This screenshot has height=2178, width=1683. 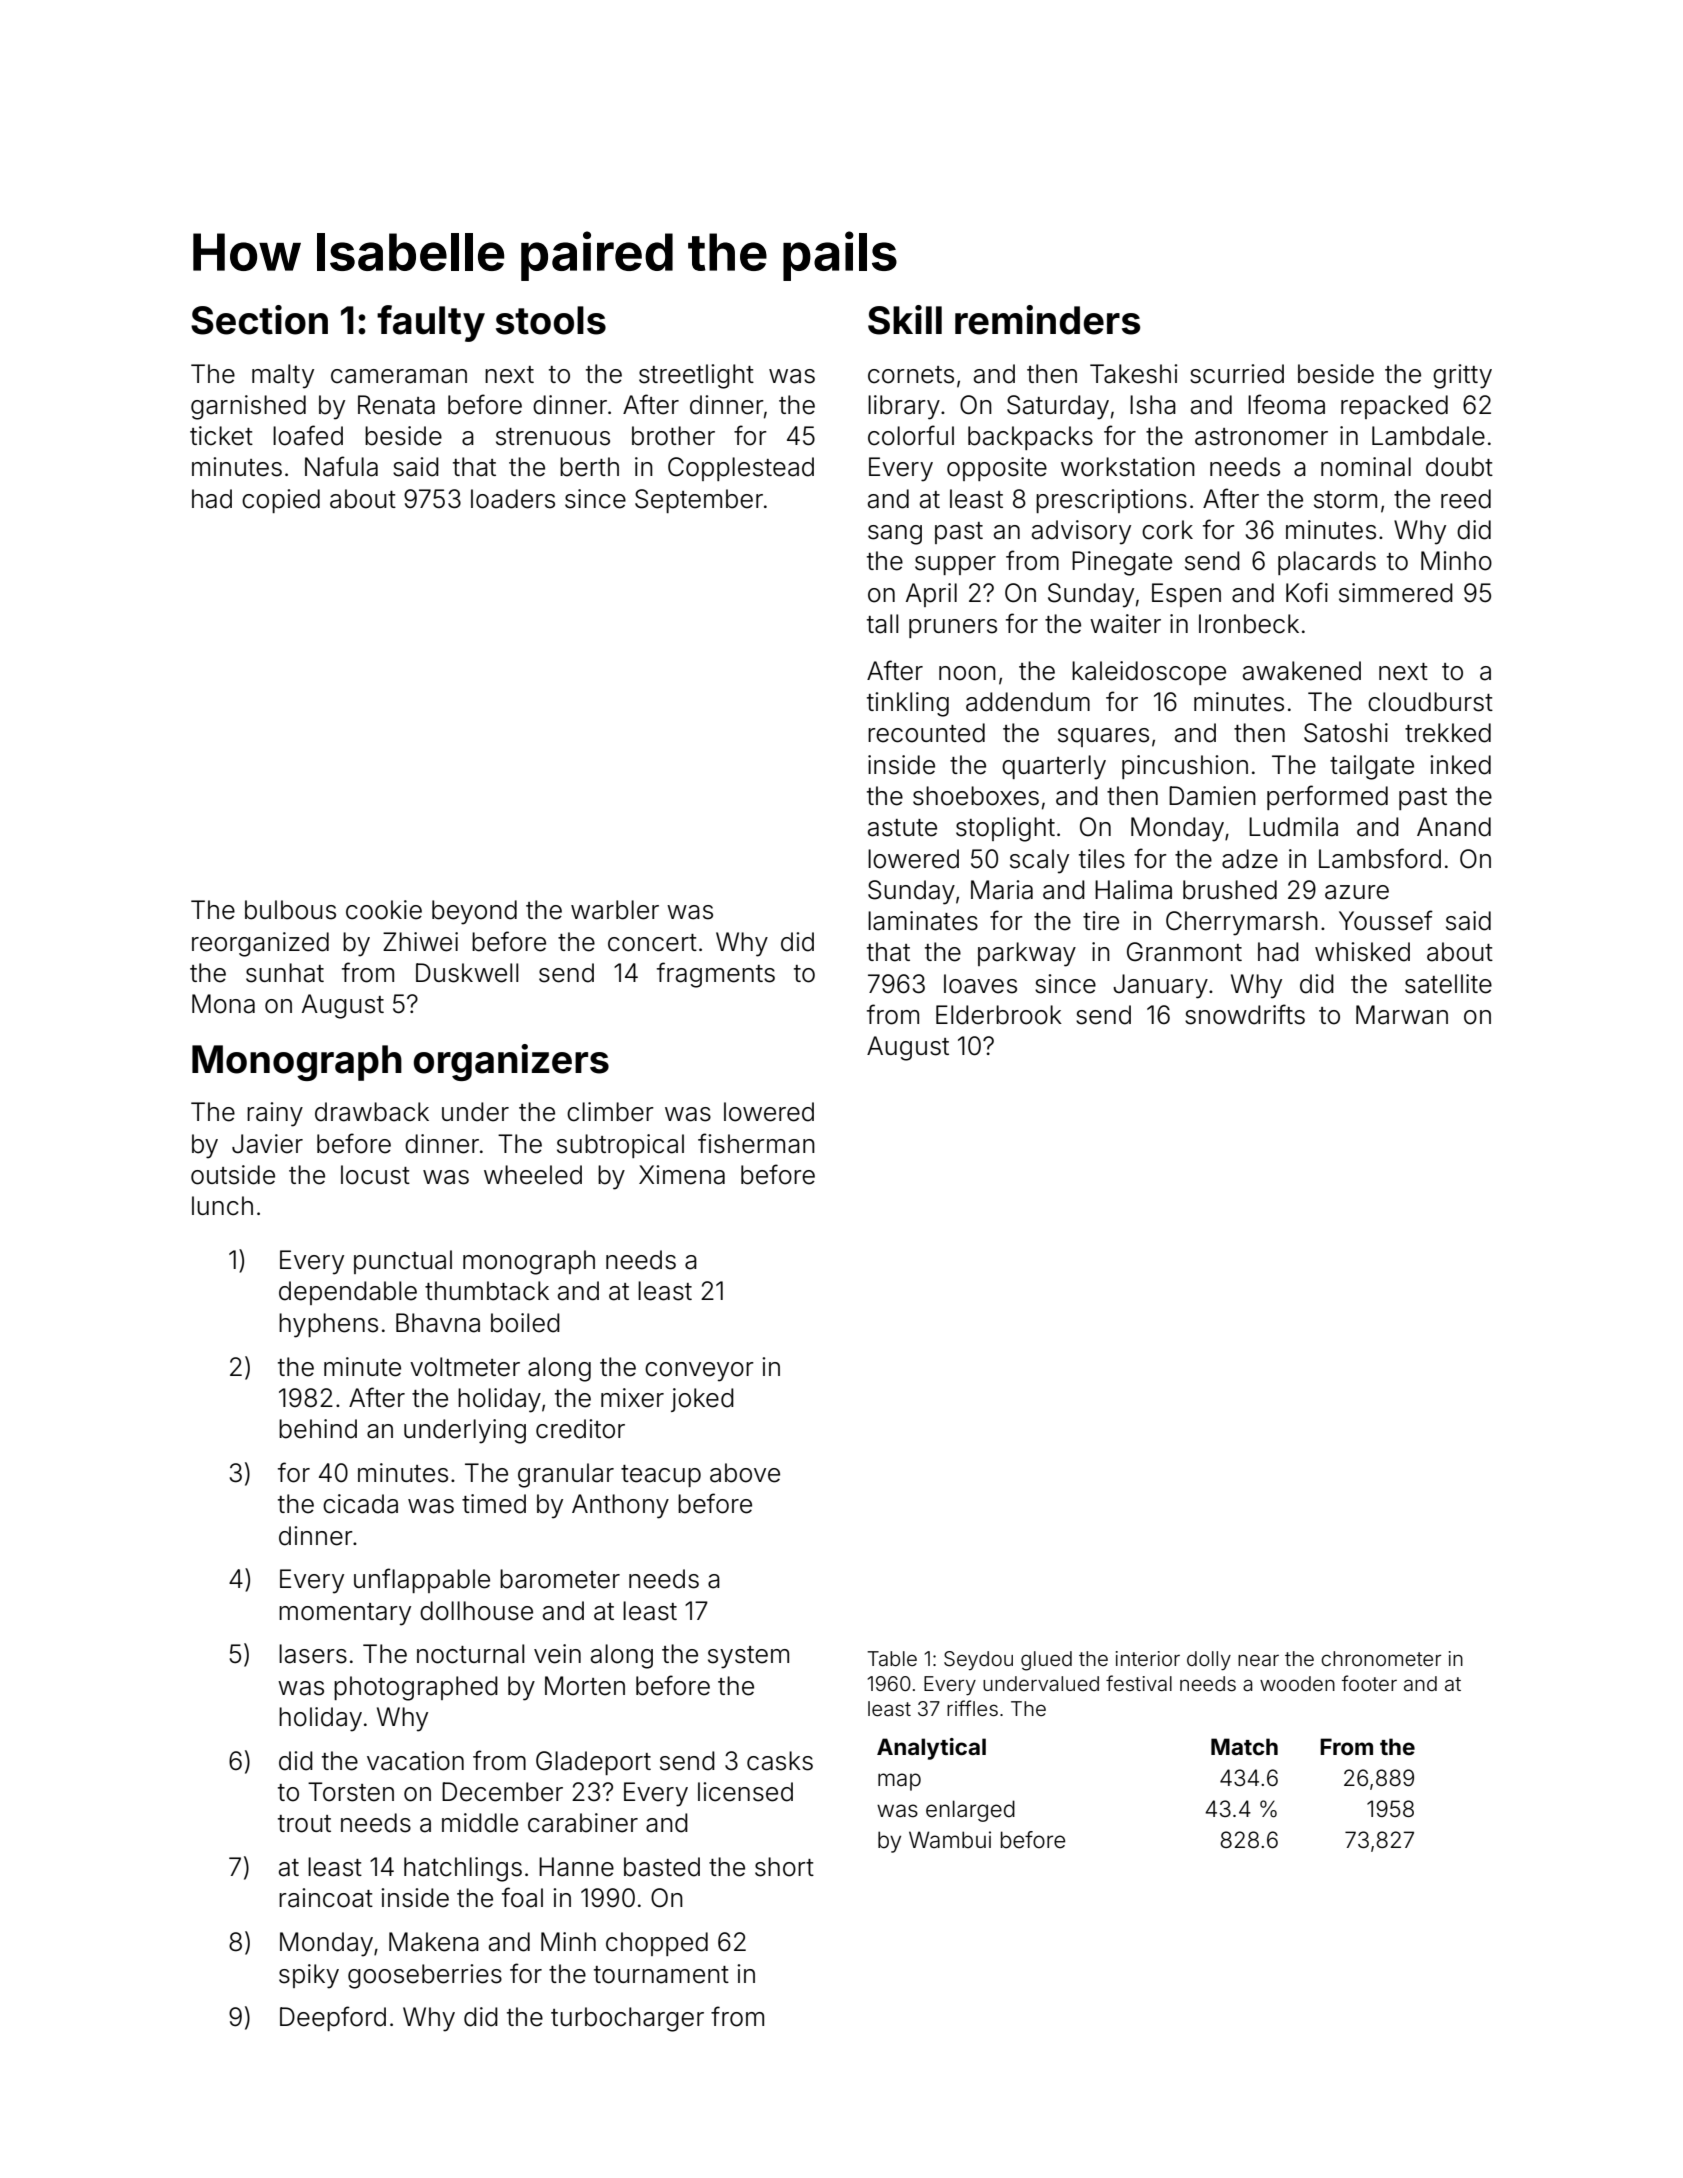 What do you see at coordinates (1258, 1660) in the screenshot?
I see `near` at bounding box center [1258, 1660].
